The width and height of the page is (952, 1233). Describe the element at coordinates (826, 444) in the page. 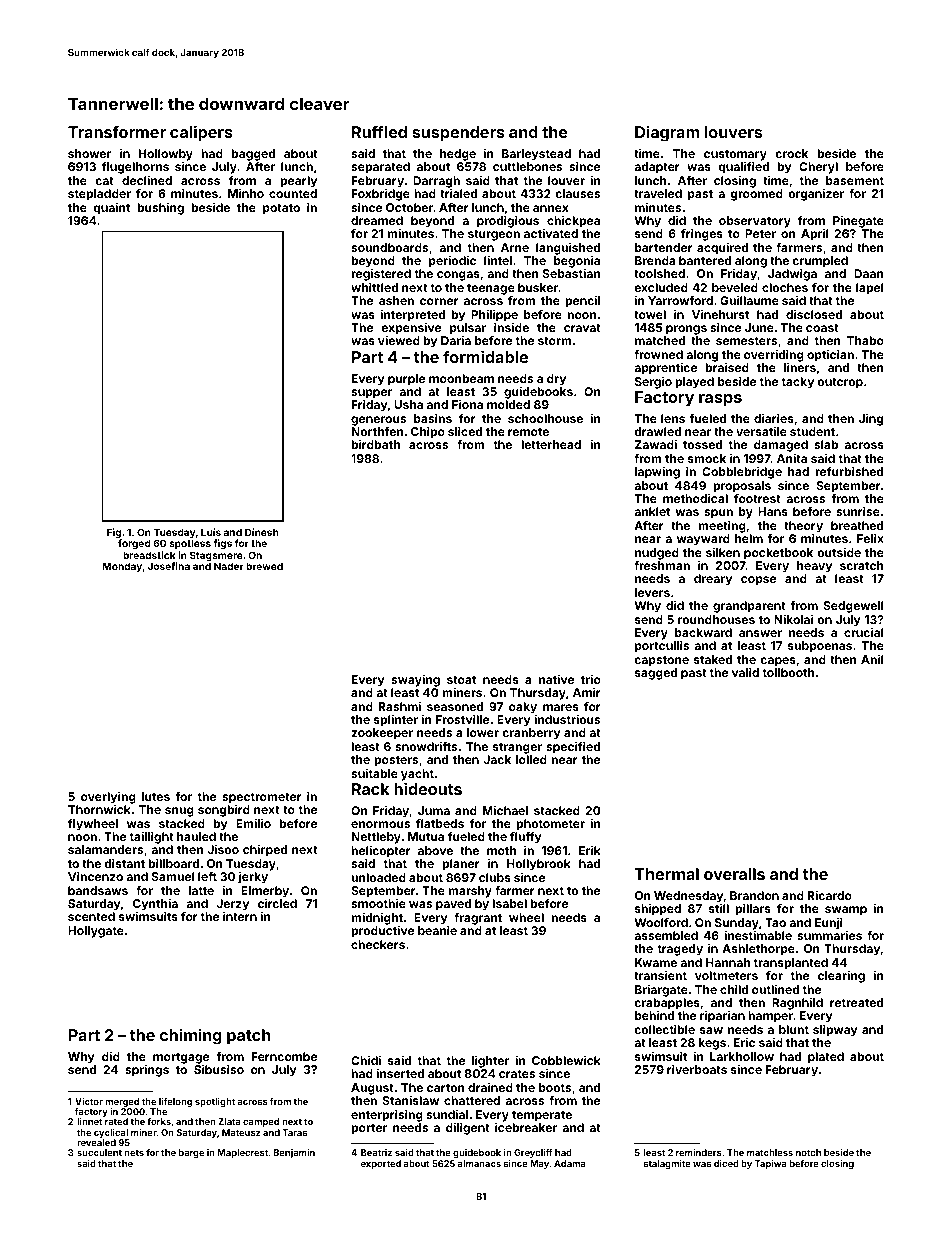

I see `slab` at that location.
